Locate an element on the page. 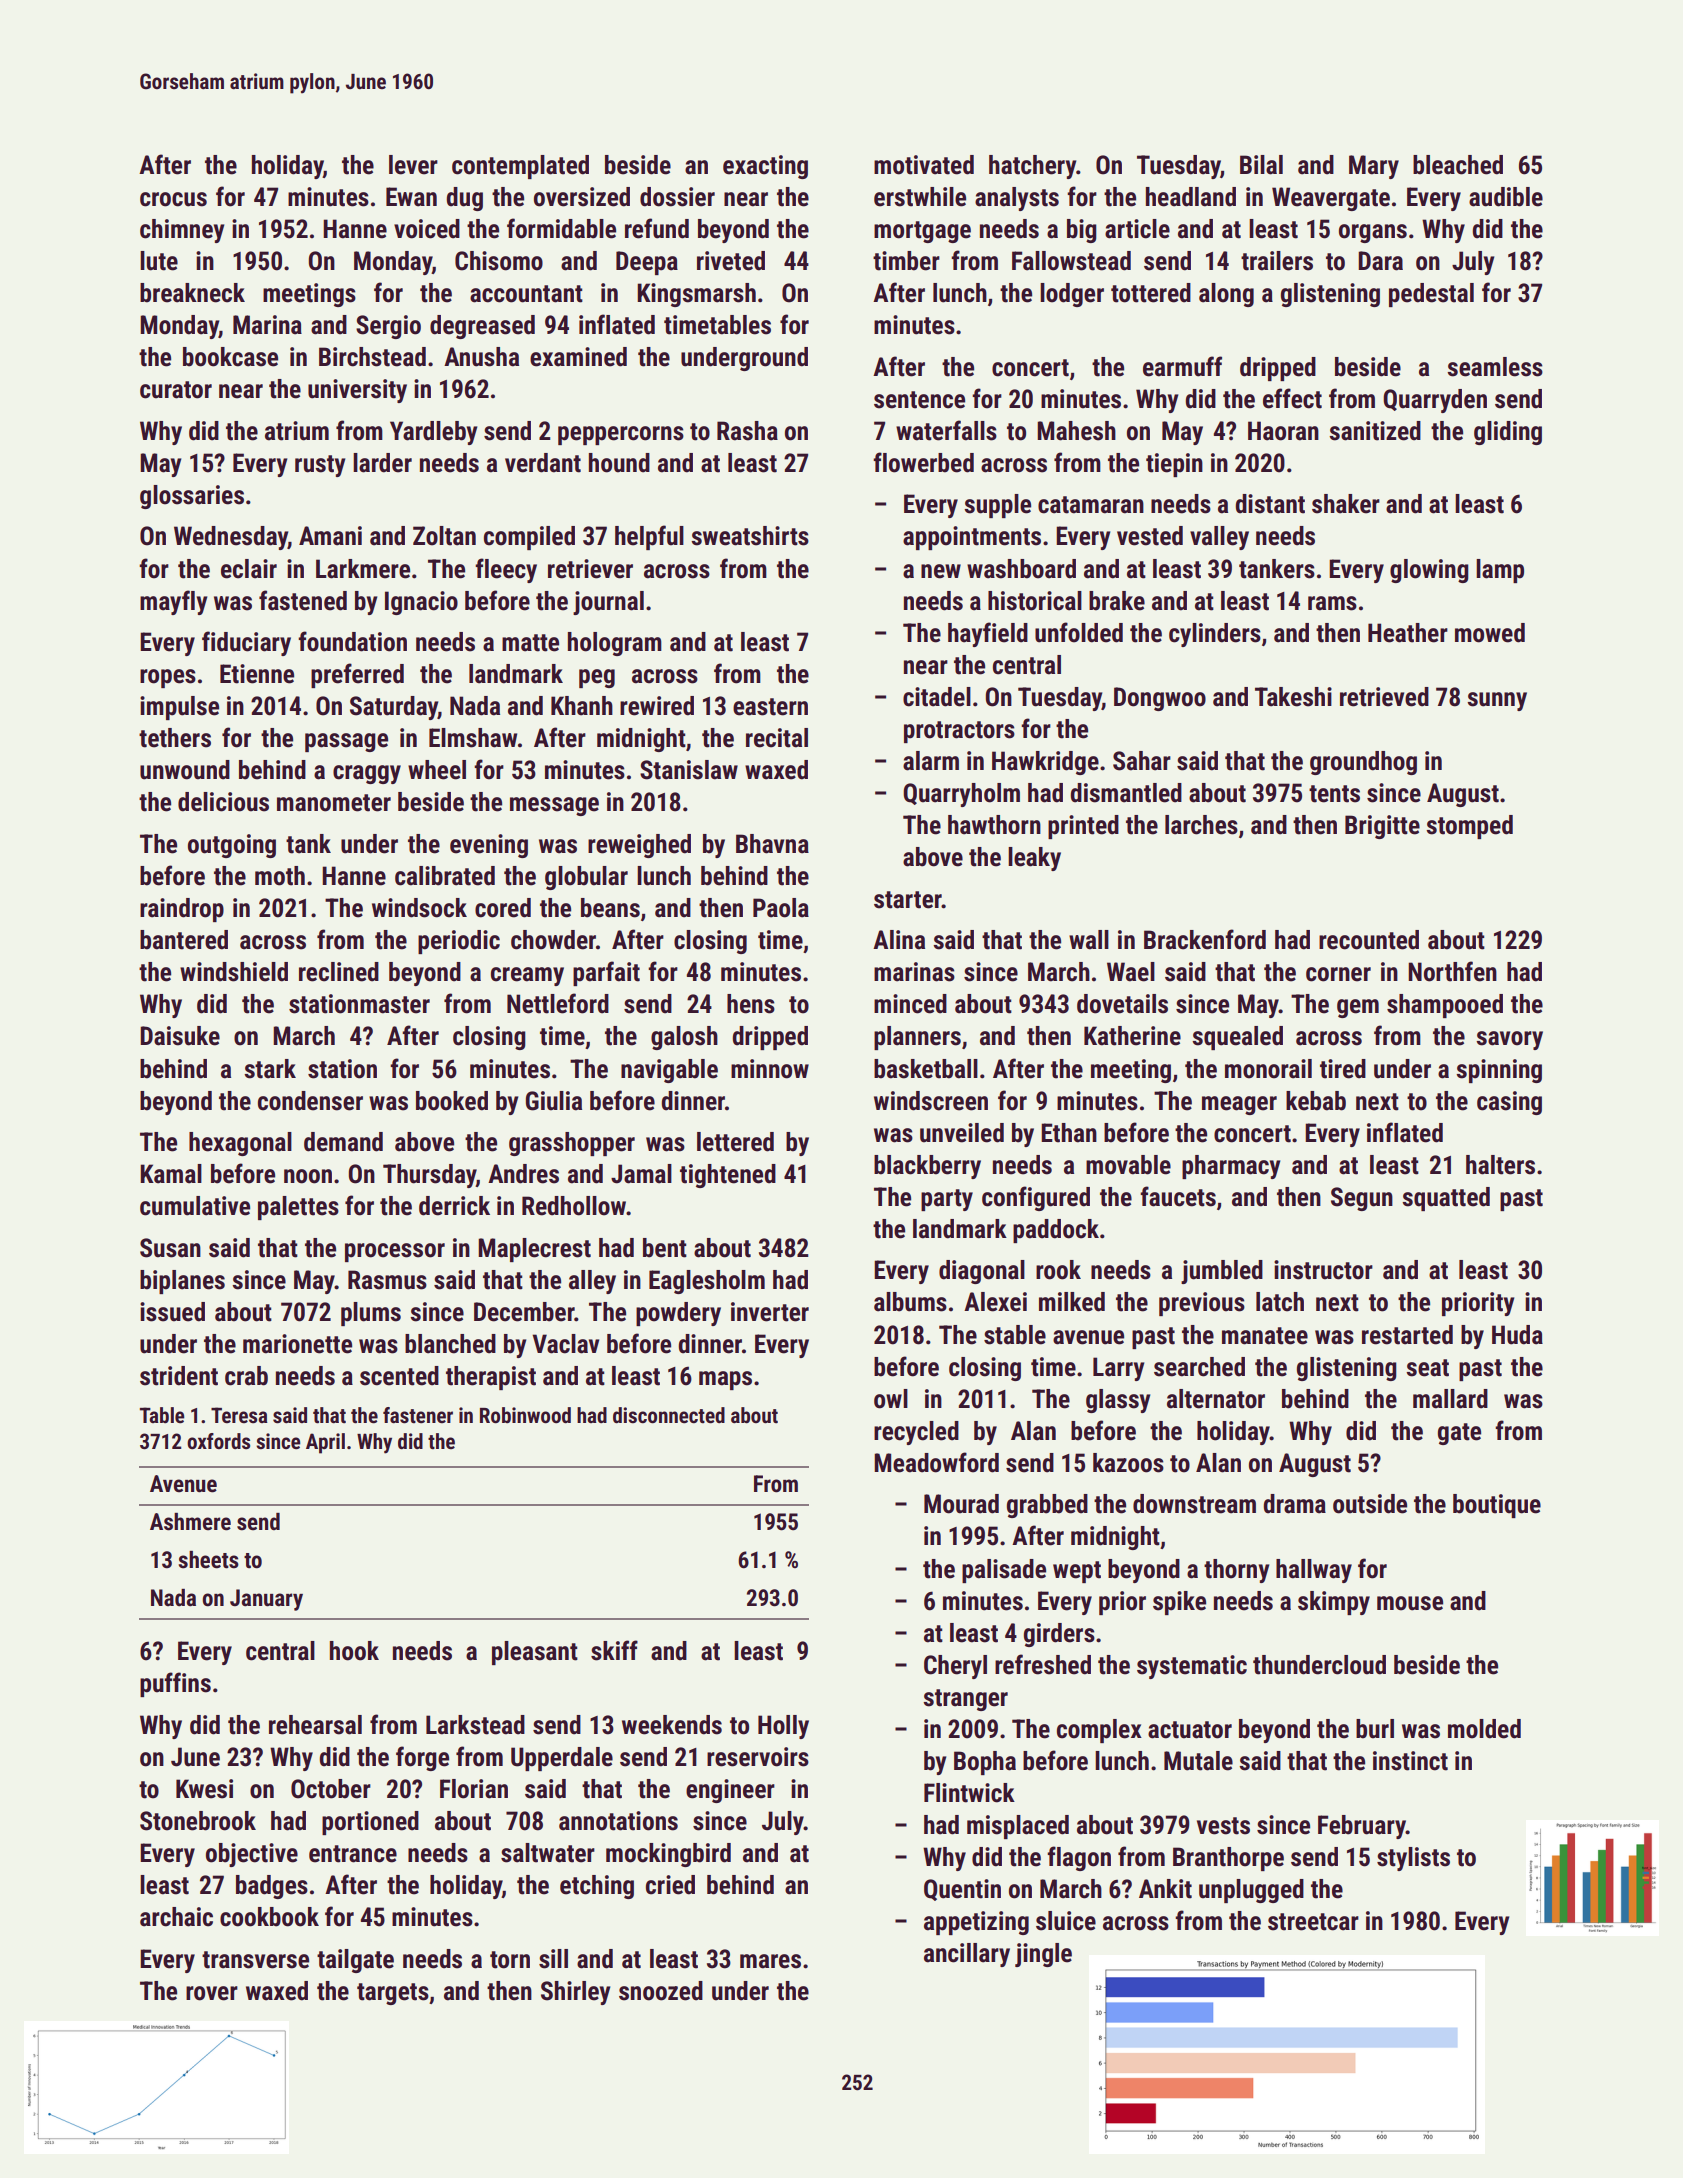  Kingsmarsh is located at coordinates (696, 295).
